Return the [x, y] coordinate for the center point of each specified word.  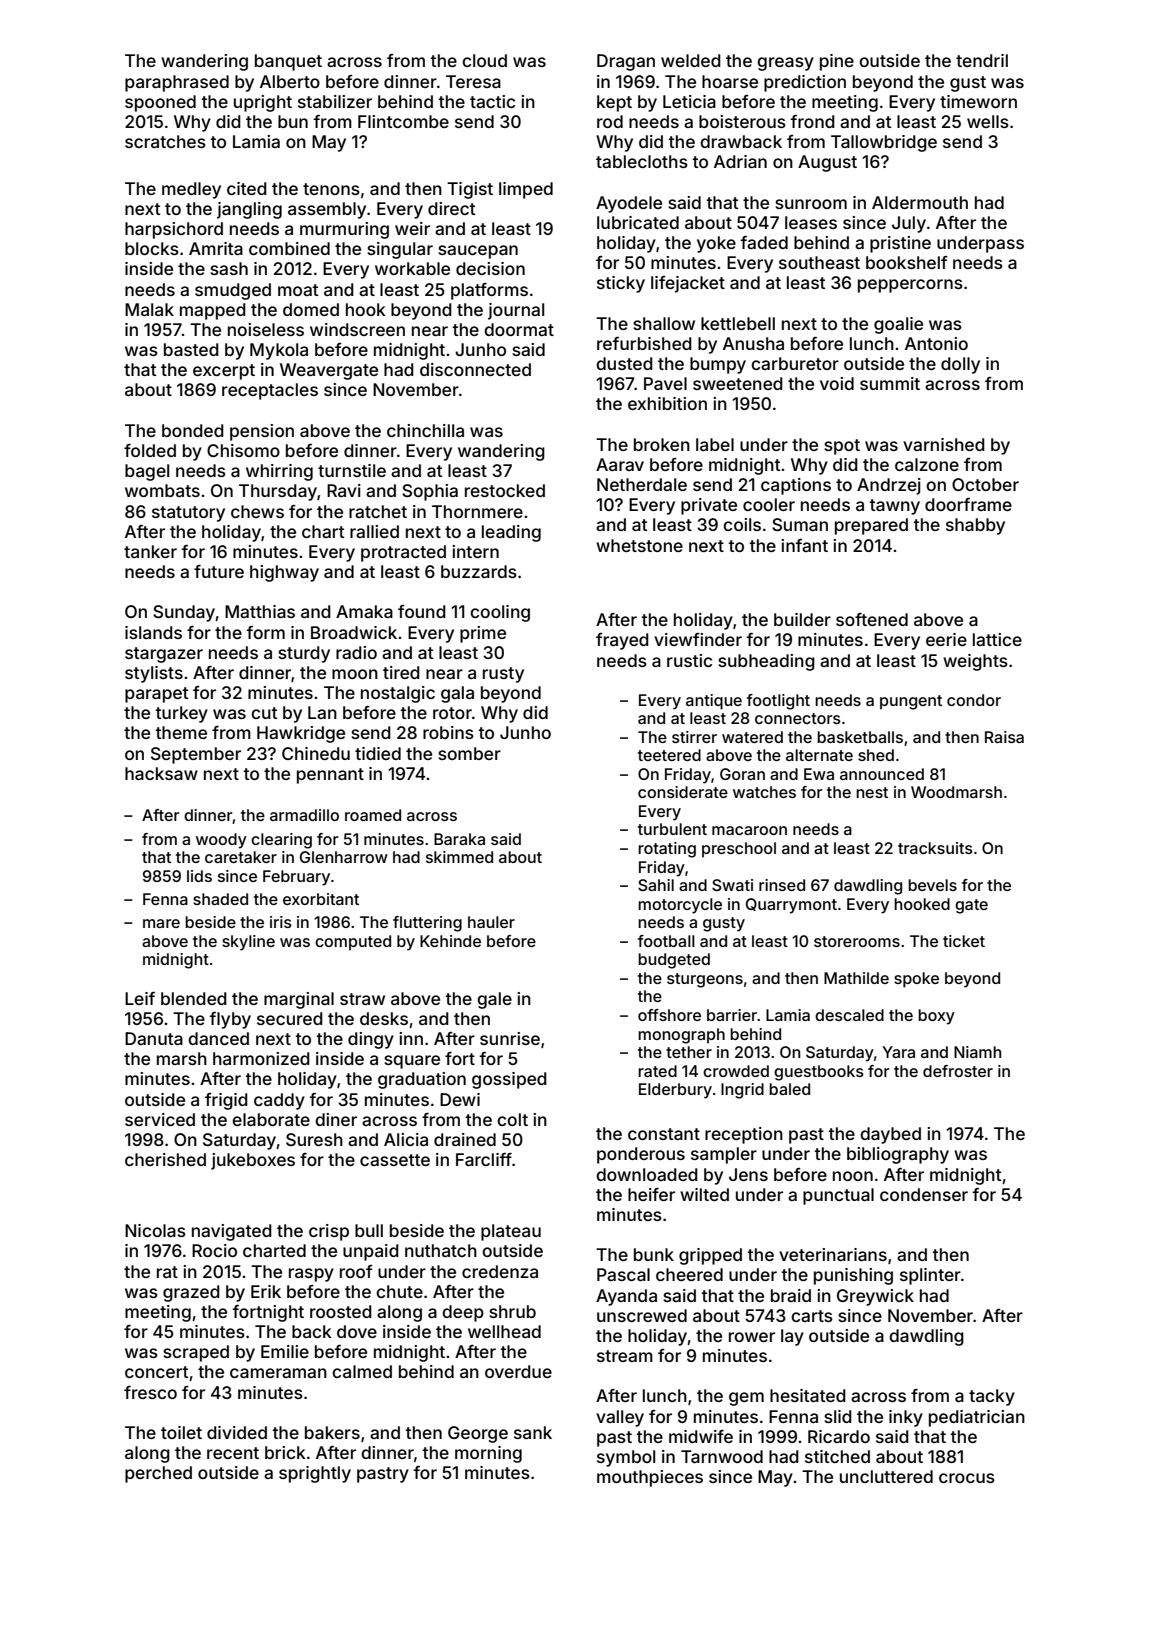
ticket [964, 941]
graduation [422, 1080]
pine [837, 62]
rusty [503, 675]
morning [488, 1454]
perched [158, 1474]
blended [194, 998]
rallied [374, 531]
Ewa [819, 774]
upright [263, 103]
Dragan [626, 62]
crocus [967, 1478]
